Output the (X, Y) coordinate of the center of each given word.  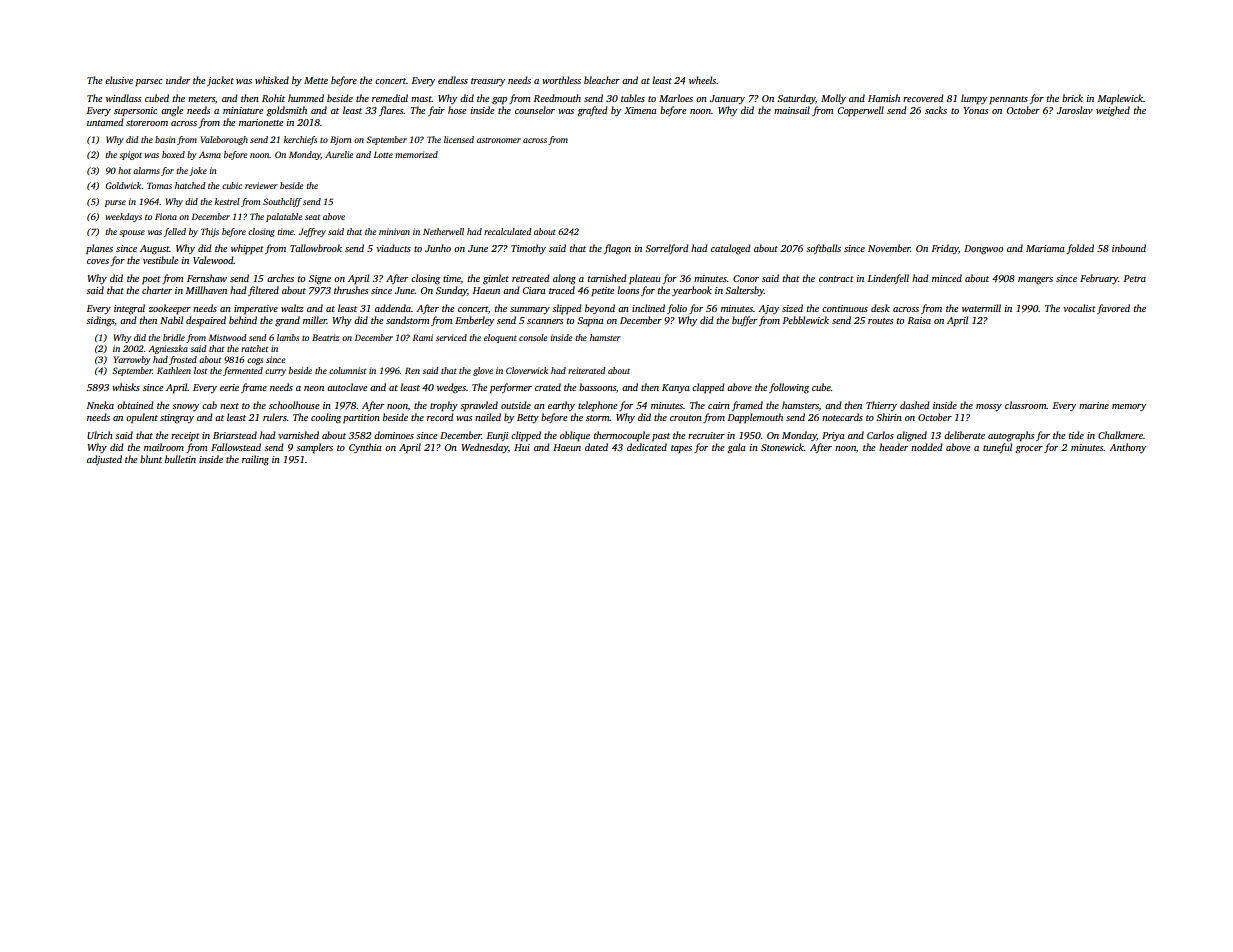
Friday (945, 249)
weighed (1113, 111)
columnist (347, 370)
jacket (220, 81)
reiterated (586, 370)
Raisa (919, 320)
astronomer (499, 140)
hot (124, 170)
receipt (185, 437)
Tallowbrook (316, 248)
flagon (617, 249)
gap (499, 101)
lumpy (974, 99)
